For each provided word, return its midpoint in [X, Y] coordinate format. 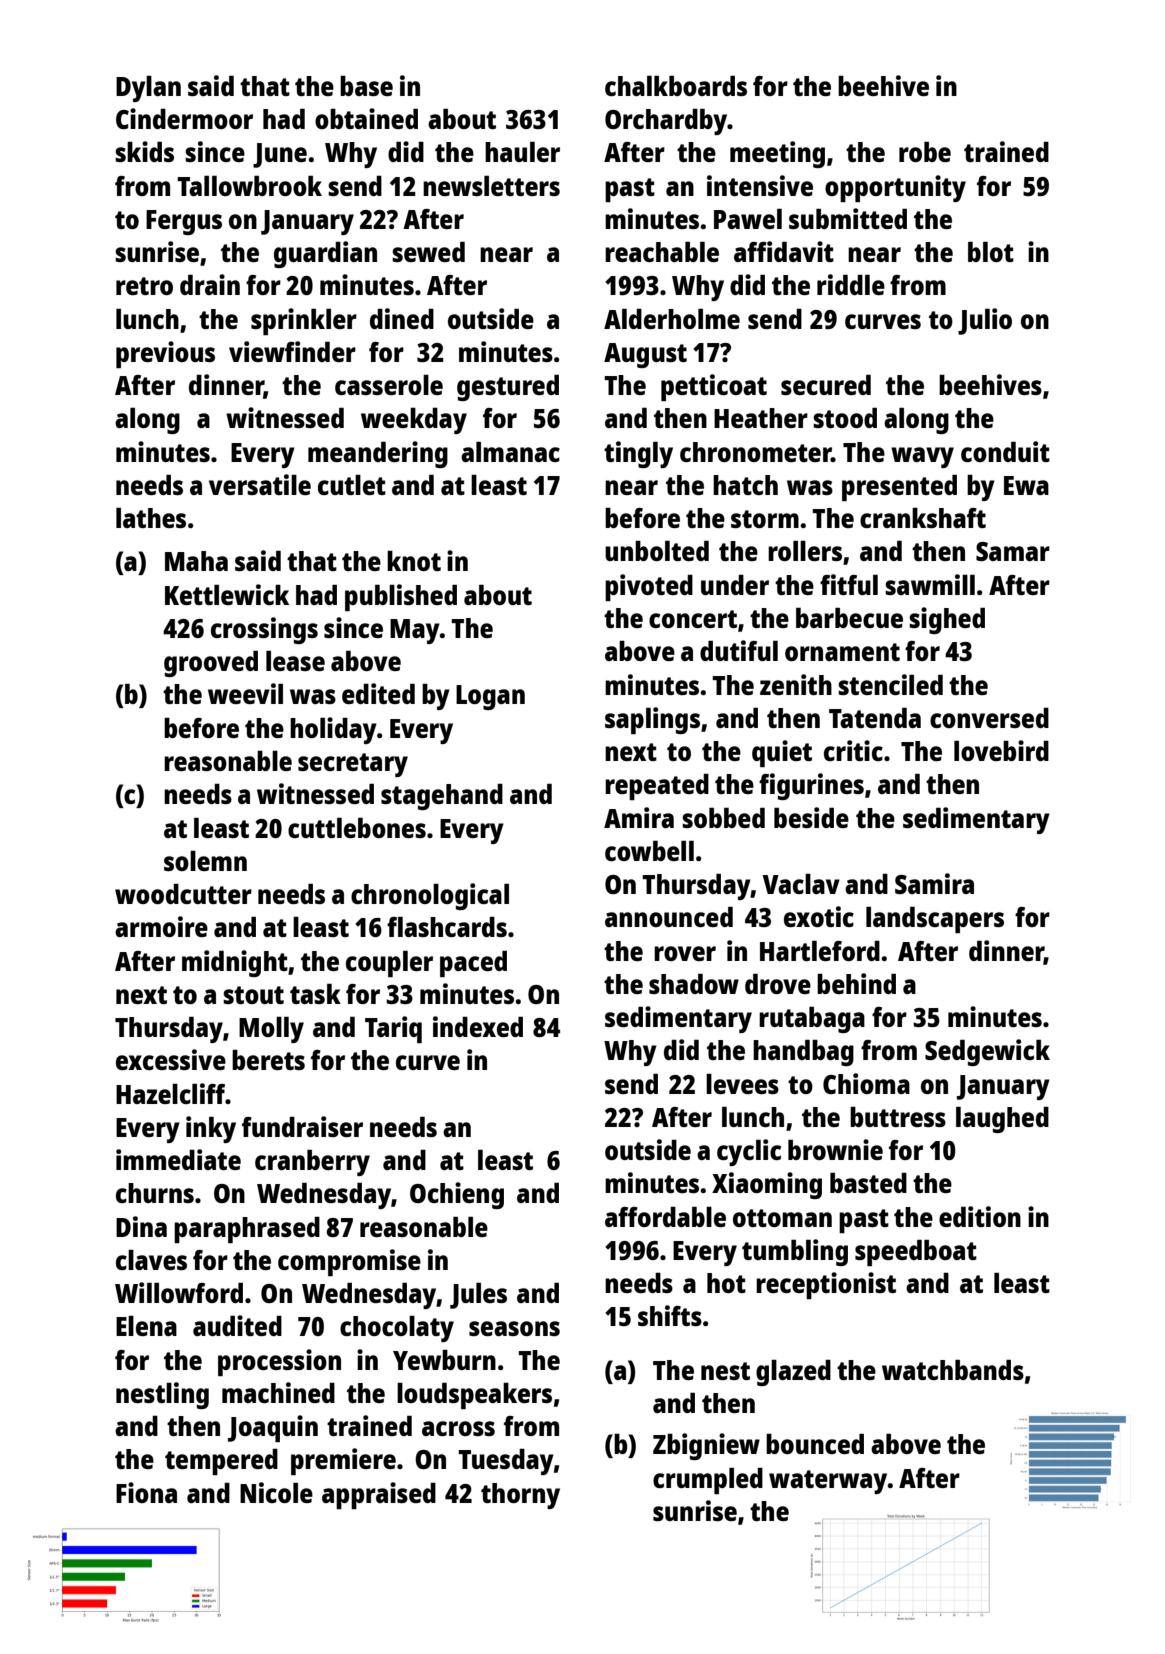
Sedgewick [987, 1052]
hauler [522, 152]
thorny [520, 1496]
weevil [245, 693]
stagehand [442, 797]
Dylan [148, 89]
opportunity [895, 188]
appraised [379, 1495]
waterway [828, 1482]
